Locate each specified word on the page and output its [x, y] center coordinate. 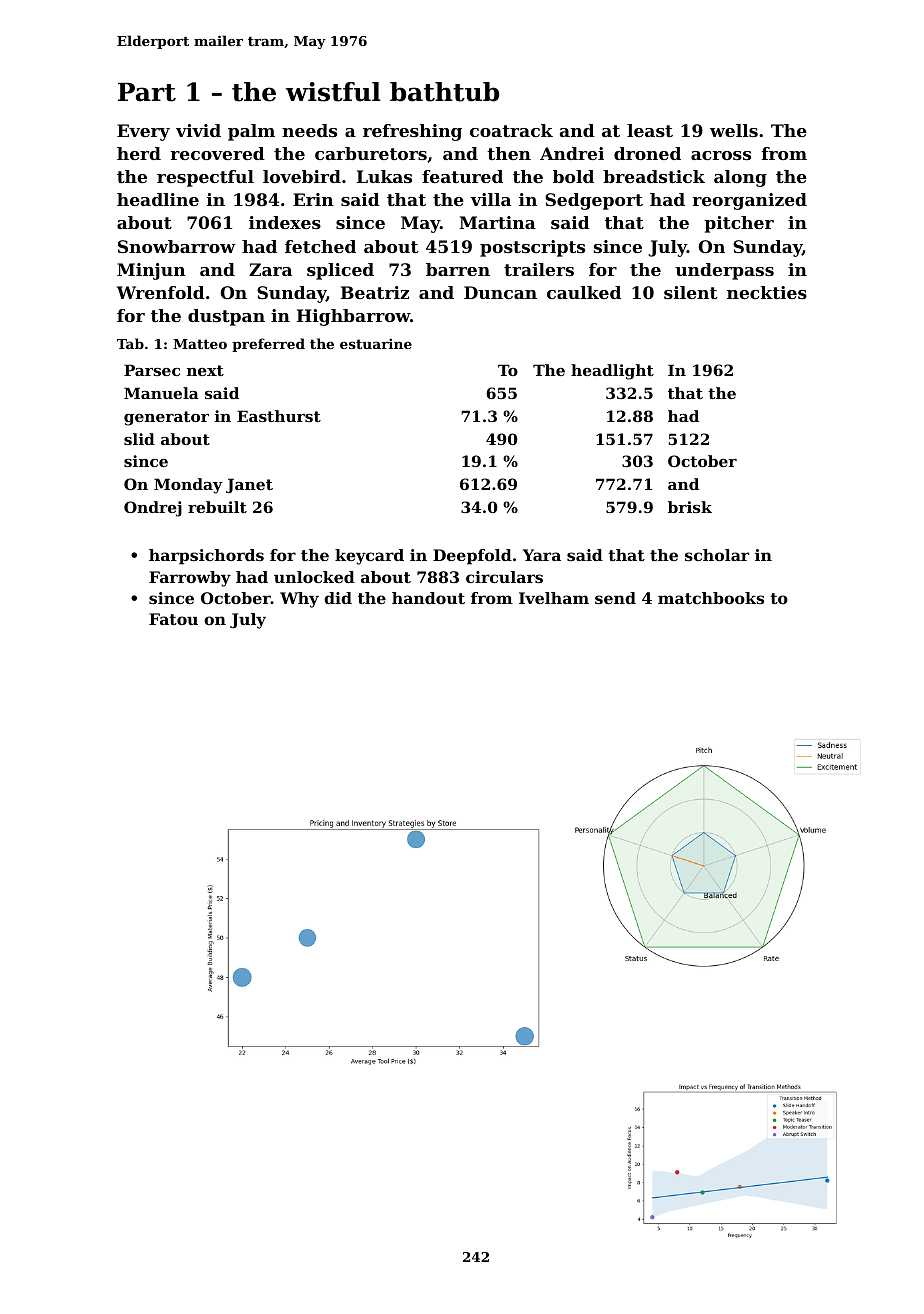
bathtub [444, 92]
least [650, 130]
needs [309, 130]
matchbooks [711, 598]
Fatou [173, 619]
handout [428, 598]
